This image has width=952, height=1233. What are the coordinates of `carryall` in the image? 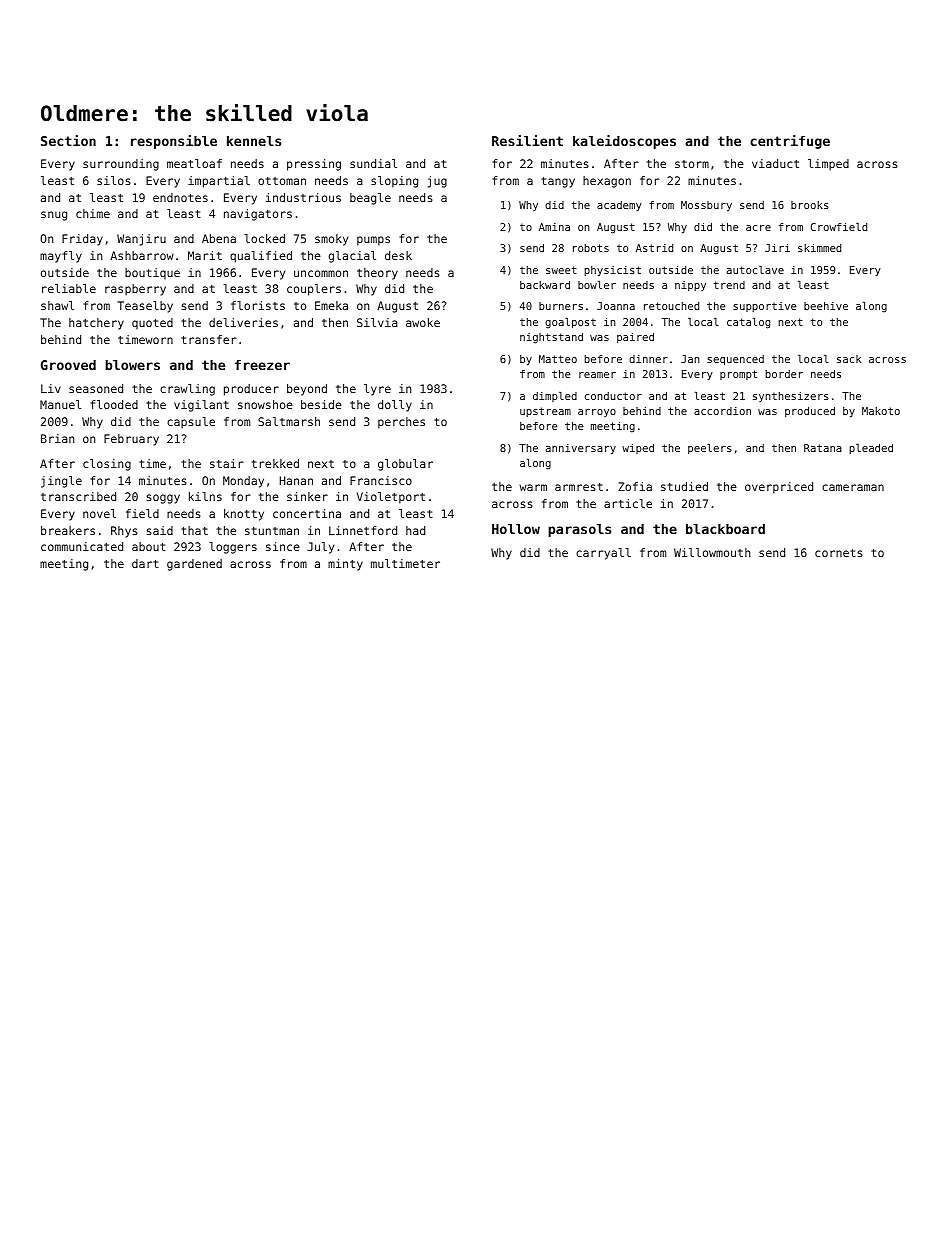 It's located at (603, 554).
